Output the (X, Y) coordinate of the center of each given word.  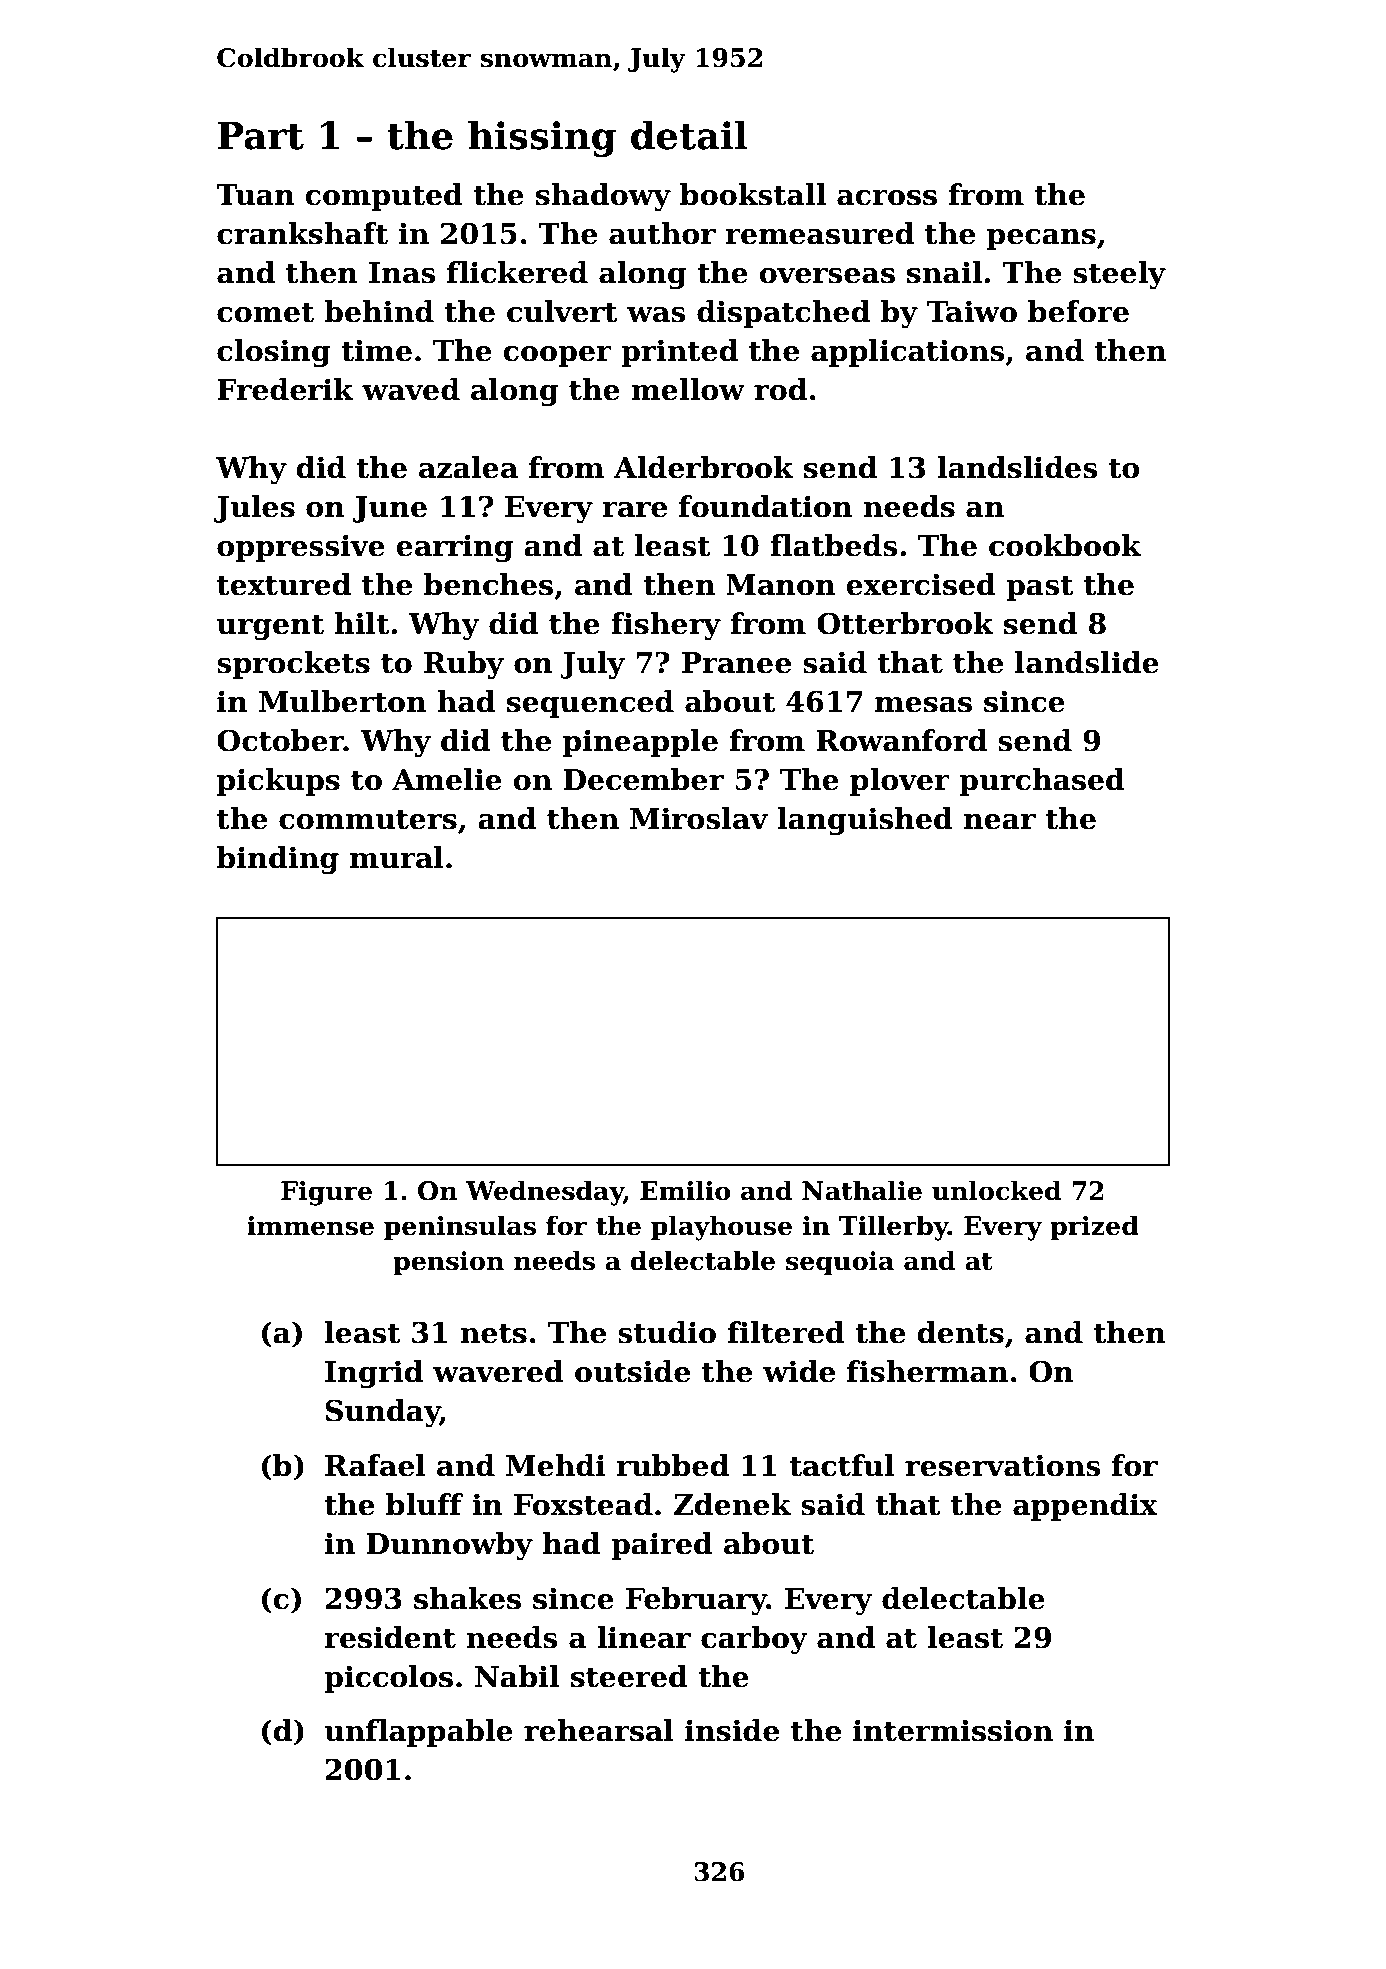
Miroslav (699, 818)
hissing (542, 138)
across (887, 198)
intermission (953, 1730)
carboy (754, 1640)
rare (634, 510)
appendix (1085, 1507)
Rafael (375, 1465)
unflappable (418, 1733)
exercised (921, 584)
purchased (1042, 782)
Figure (326, 1193)
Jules (254, 509)
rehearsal (599, 1730)
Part (261, 136)
